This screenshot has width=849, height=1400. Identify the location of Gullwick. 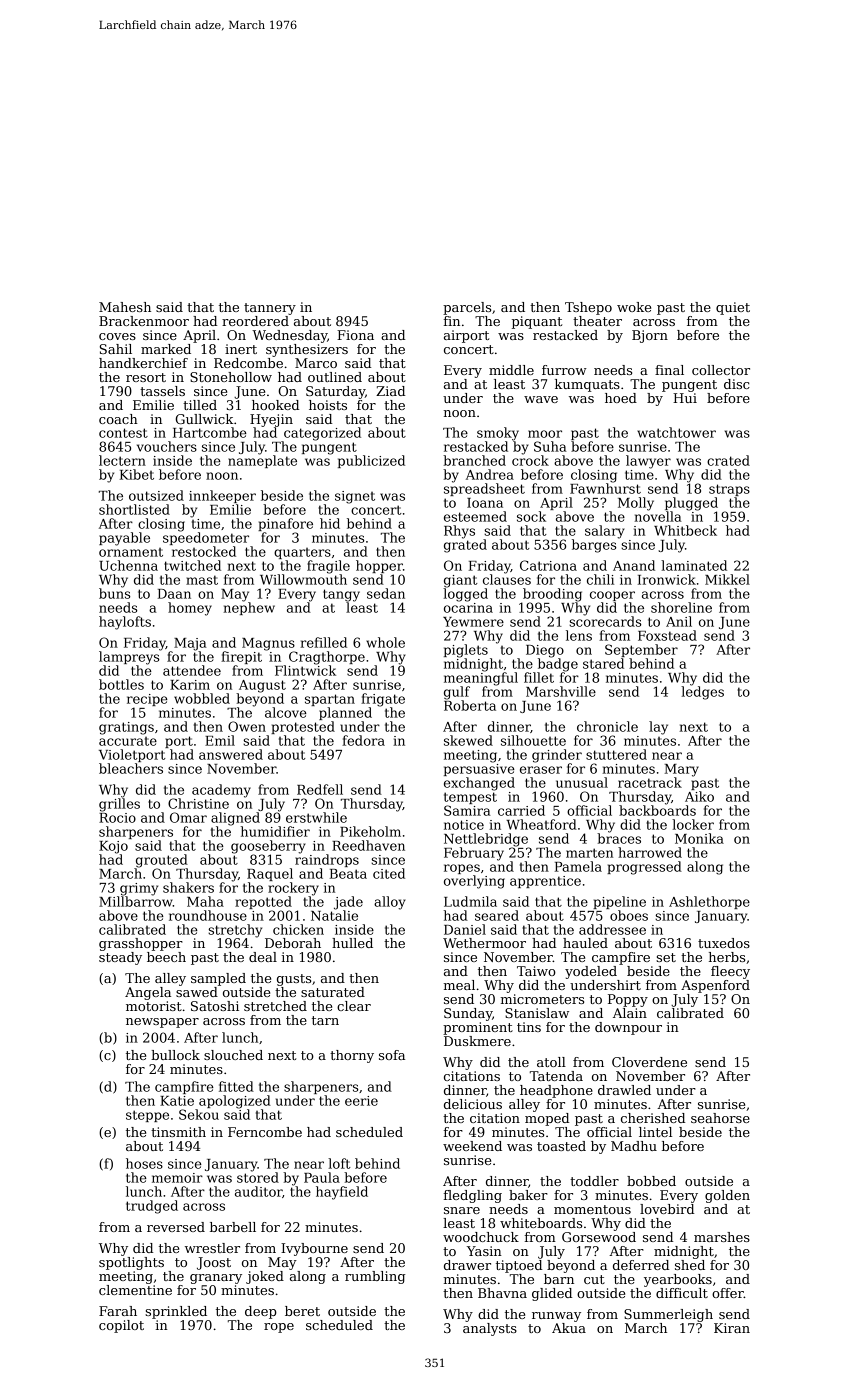
(204, 419).
